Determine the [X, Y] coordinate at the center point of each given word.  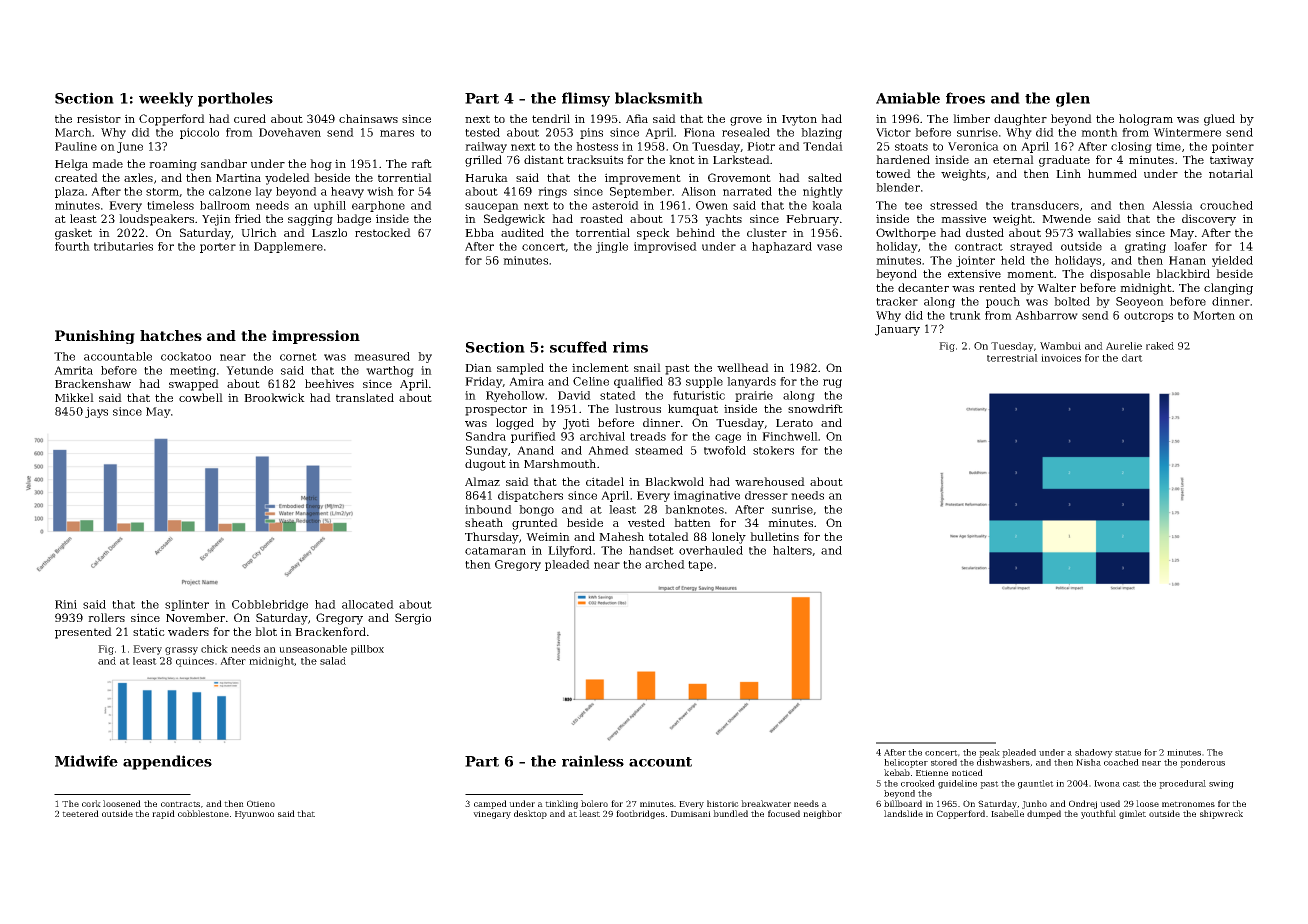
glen [1073, 99]
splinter [187, 605]
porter [218, 248]
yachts [723, 220]
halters [792, 550]
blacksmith [659, 98]
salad [333, 661]
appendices [167, 762]
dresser [766, 495]
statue [1128, 753]
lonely [729, 538]
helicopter [906, 763]
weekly [166, 99]
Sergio [413, 619]
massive [963, 218]
